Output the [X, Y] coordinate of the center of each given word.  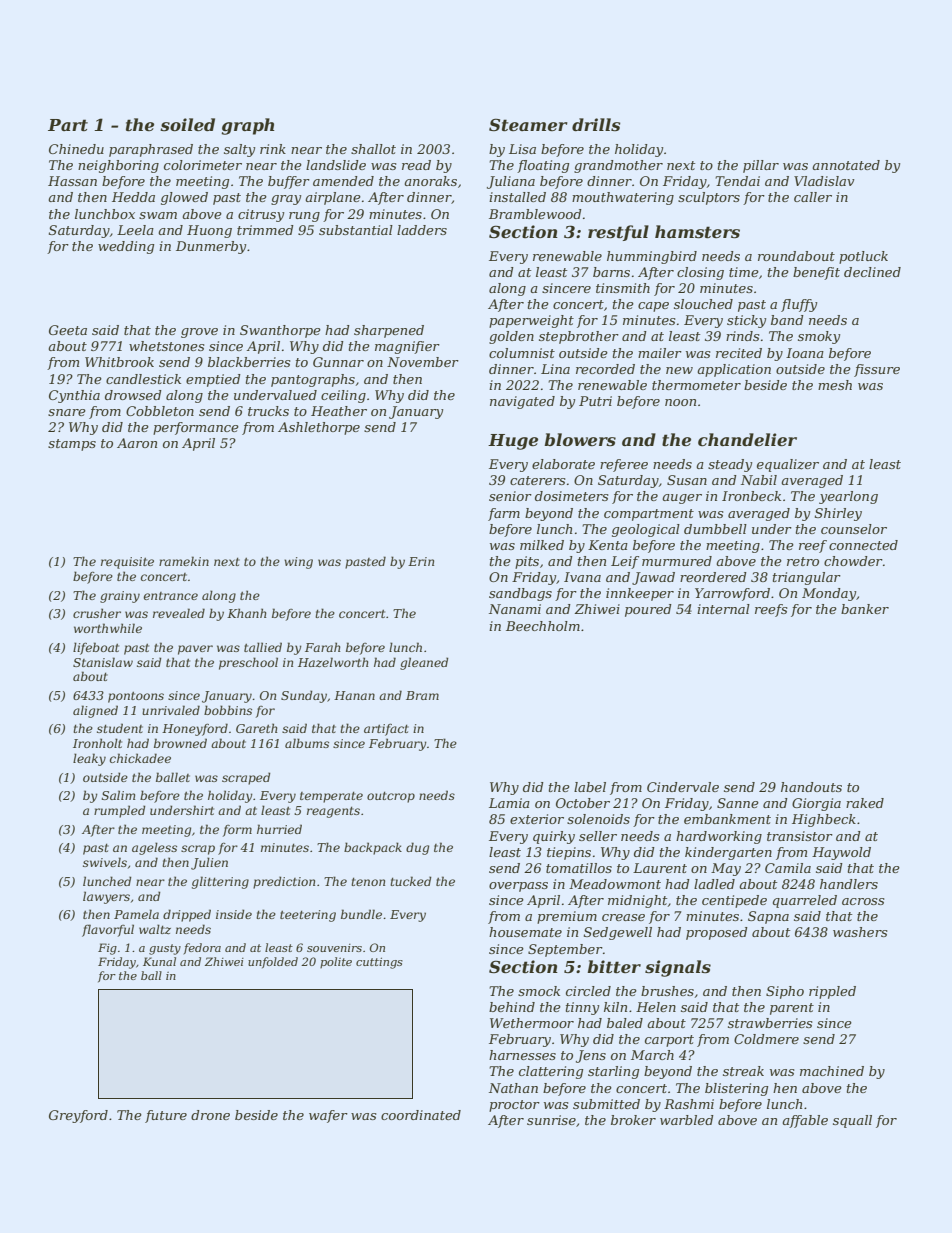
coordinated [421, 1115]
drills [596, 124]
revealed [179, 613]
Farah [322, 647]
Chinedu [76, 149]
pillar [761, 166]
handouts [811, 787]
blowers [580, 439]
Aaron [137, 443]
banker [865, 609]
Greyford [78, 1116]
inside [234, 914]
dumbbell [715, 529]
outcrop [391, 797]
